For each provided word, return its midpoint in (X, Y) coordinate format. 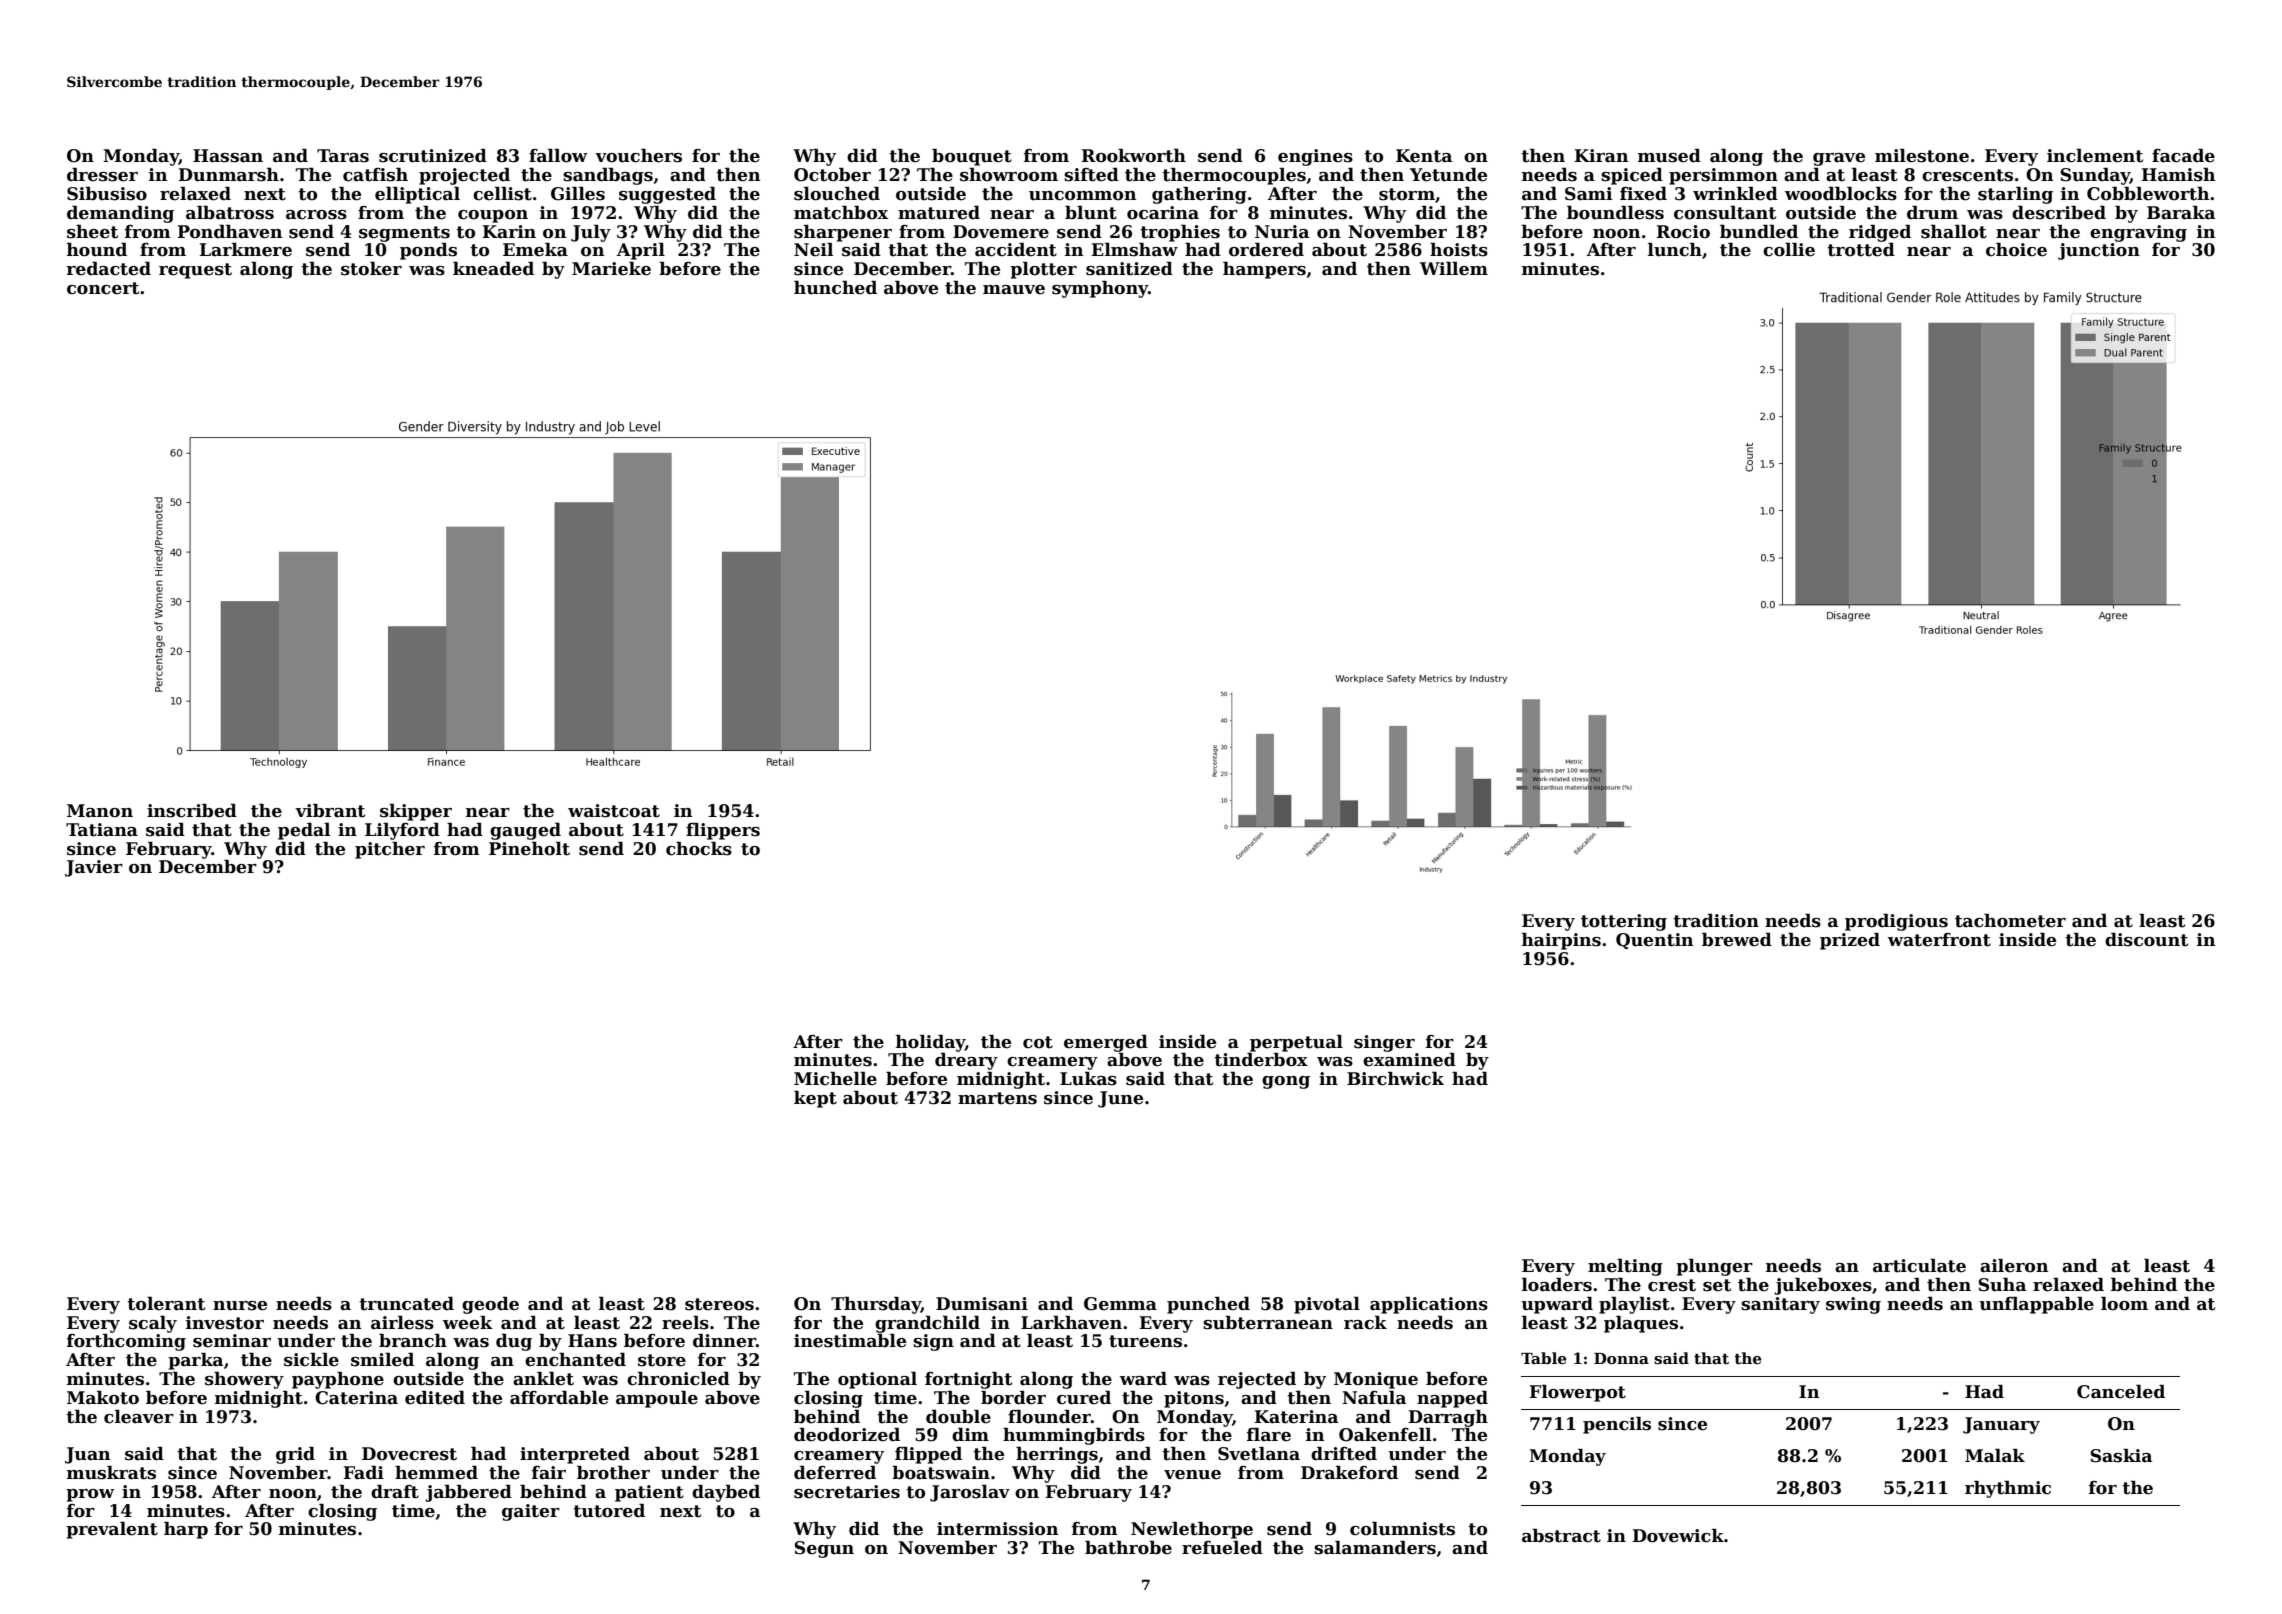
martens (997, 1098)
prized (1850, 941)
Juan (87, 1455)
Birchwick (1395, 1079)
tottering (1624, 922)
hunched (835, 288)
